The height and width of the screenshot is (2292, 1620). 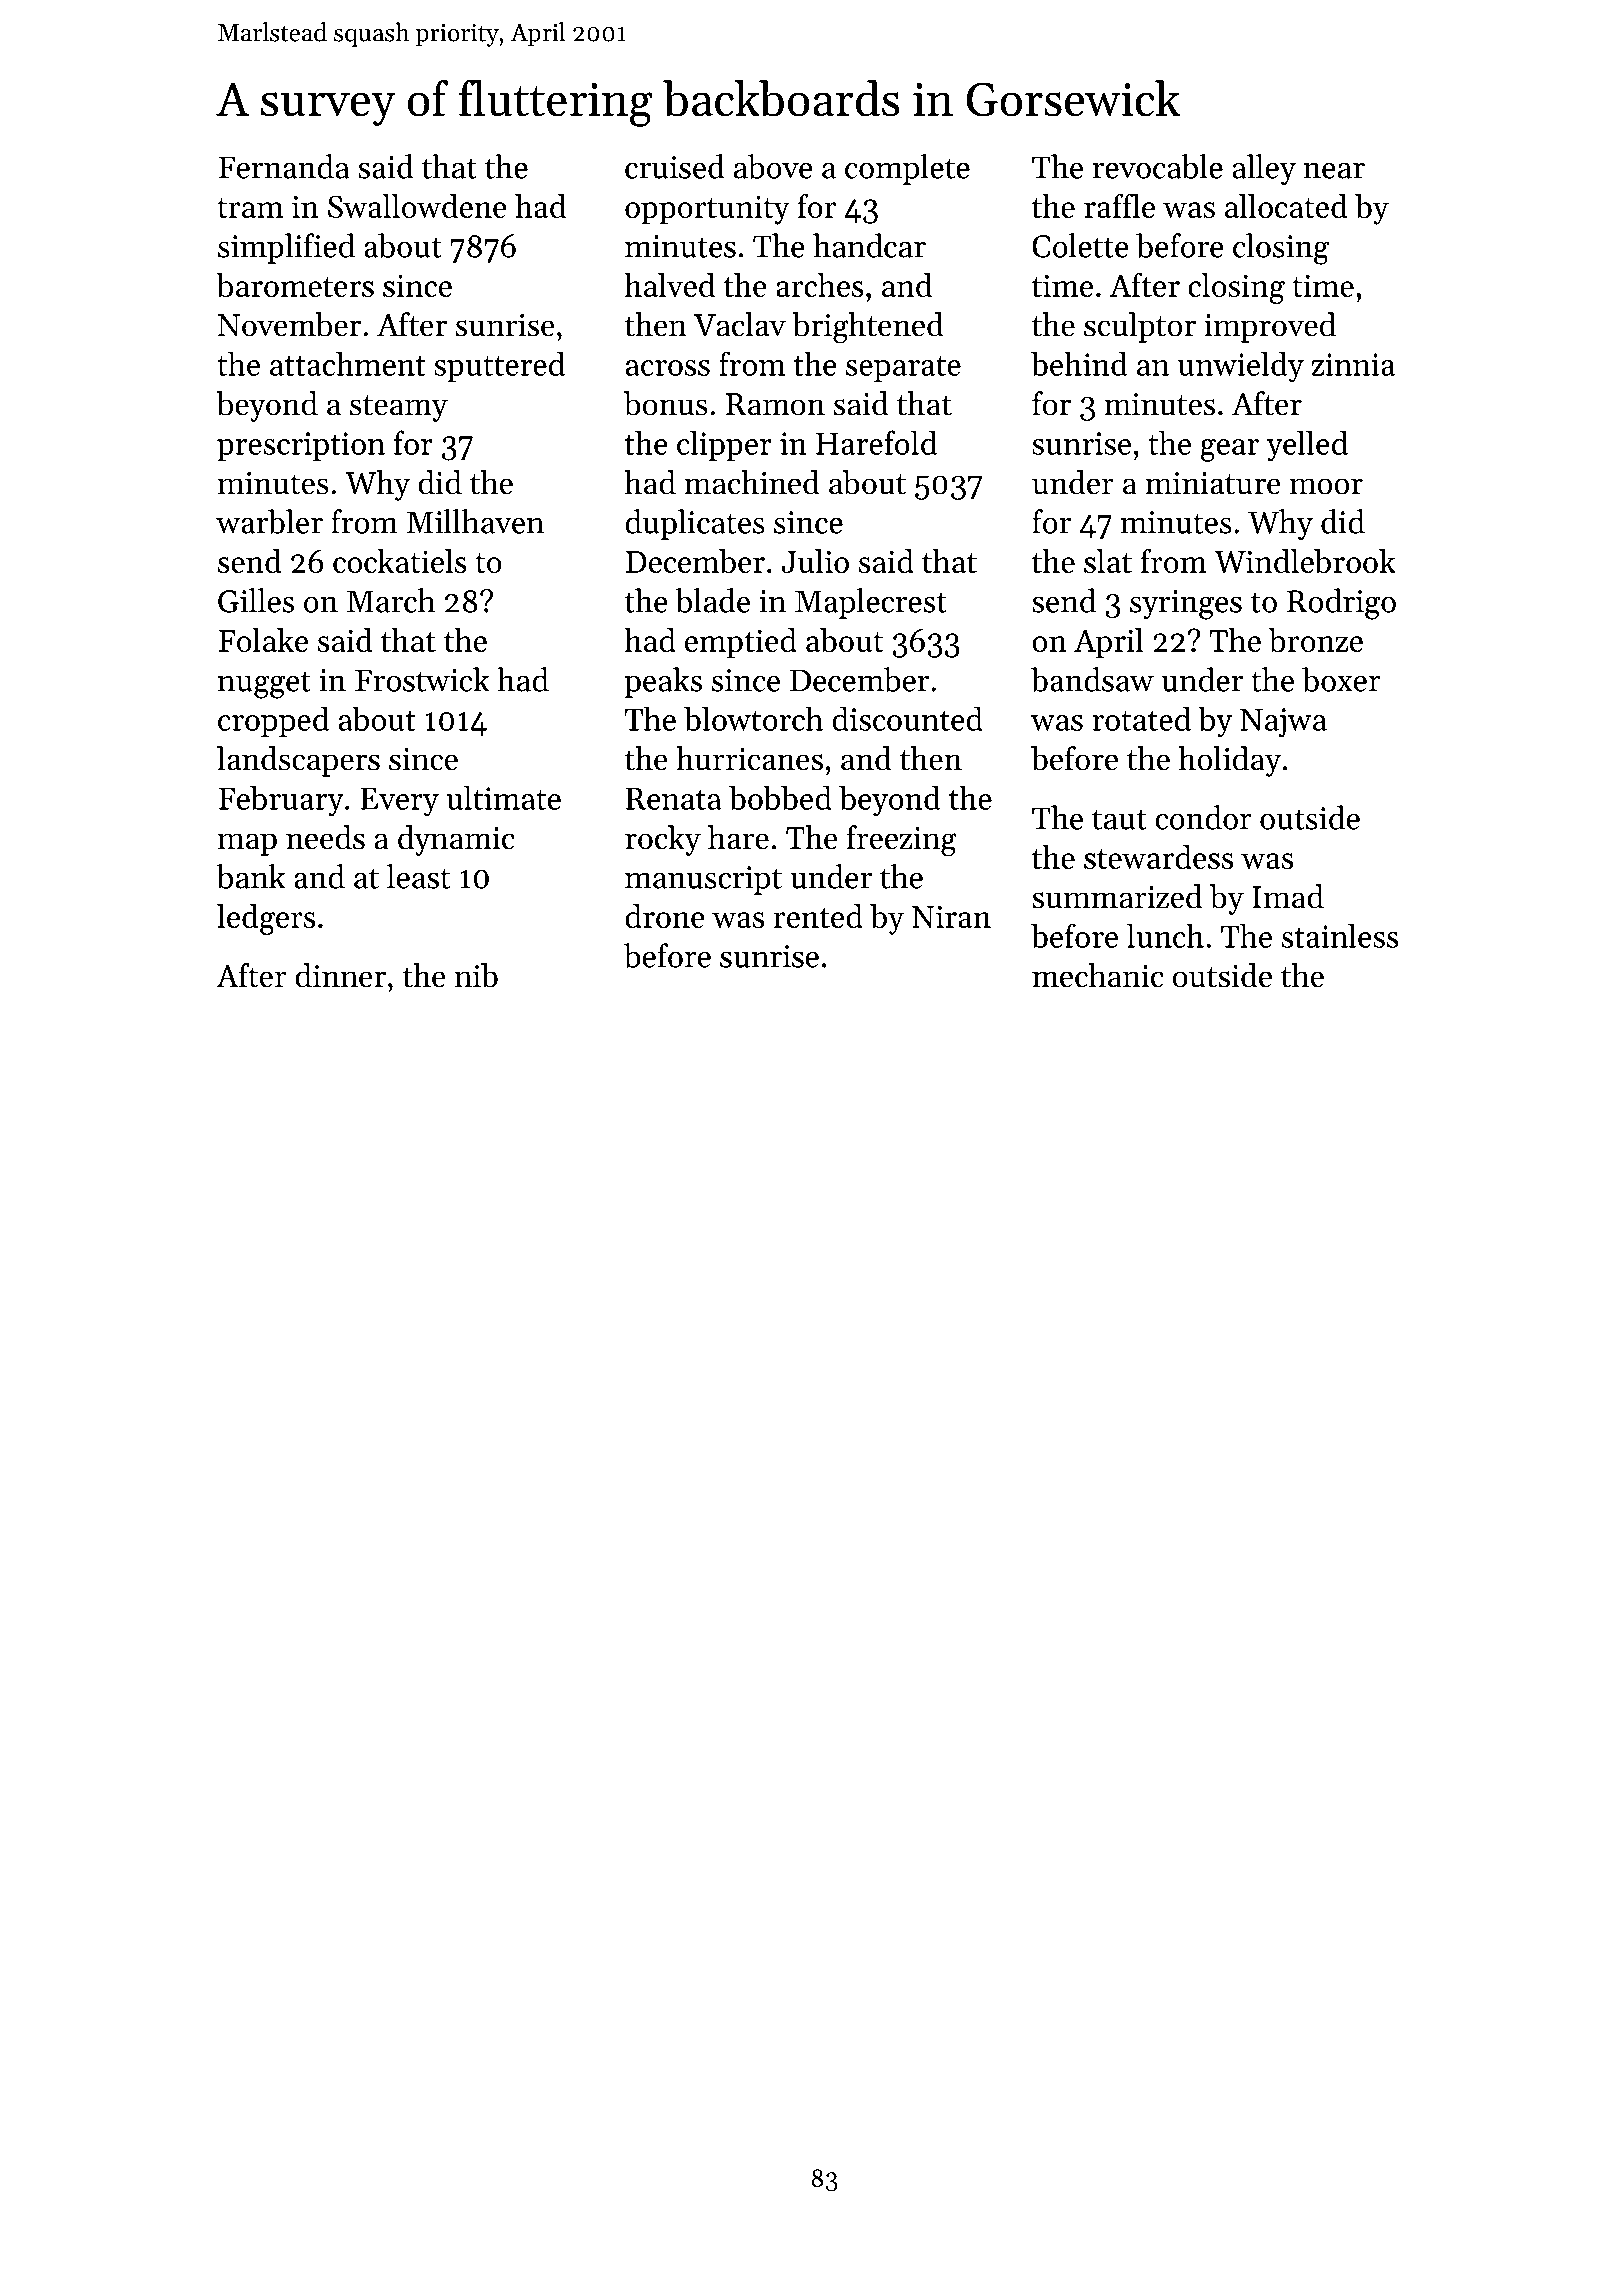 What do you see at coordinates (476, 975) in the screenshot?
I see `nib` at bounding box center [476, 975].
